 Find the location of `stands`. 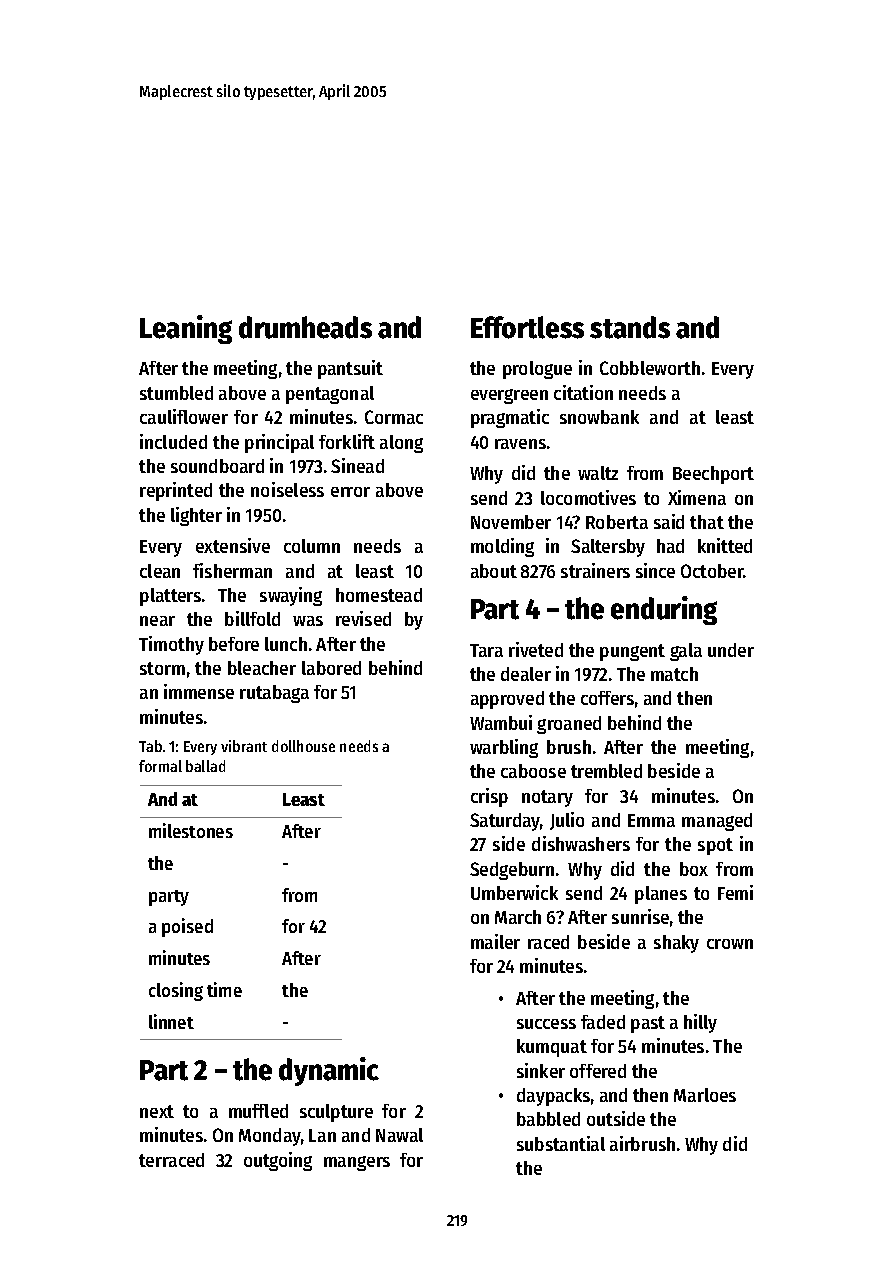

stands is located at coordinates (630, 327).
